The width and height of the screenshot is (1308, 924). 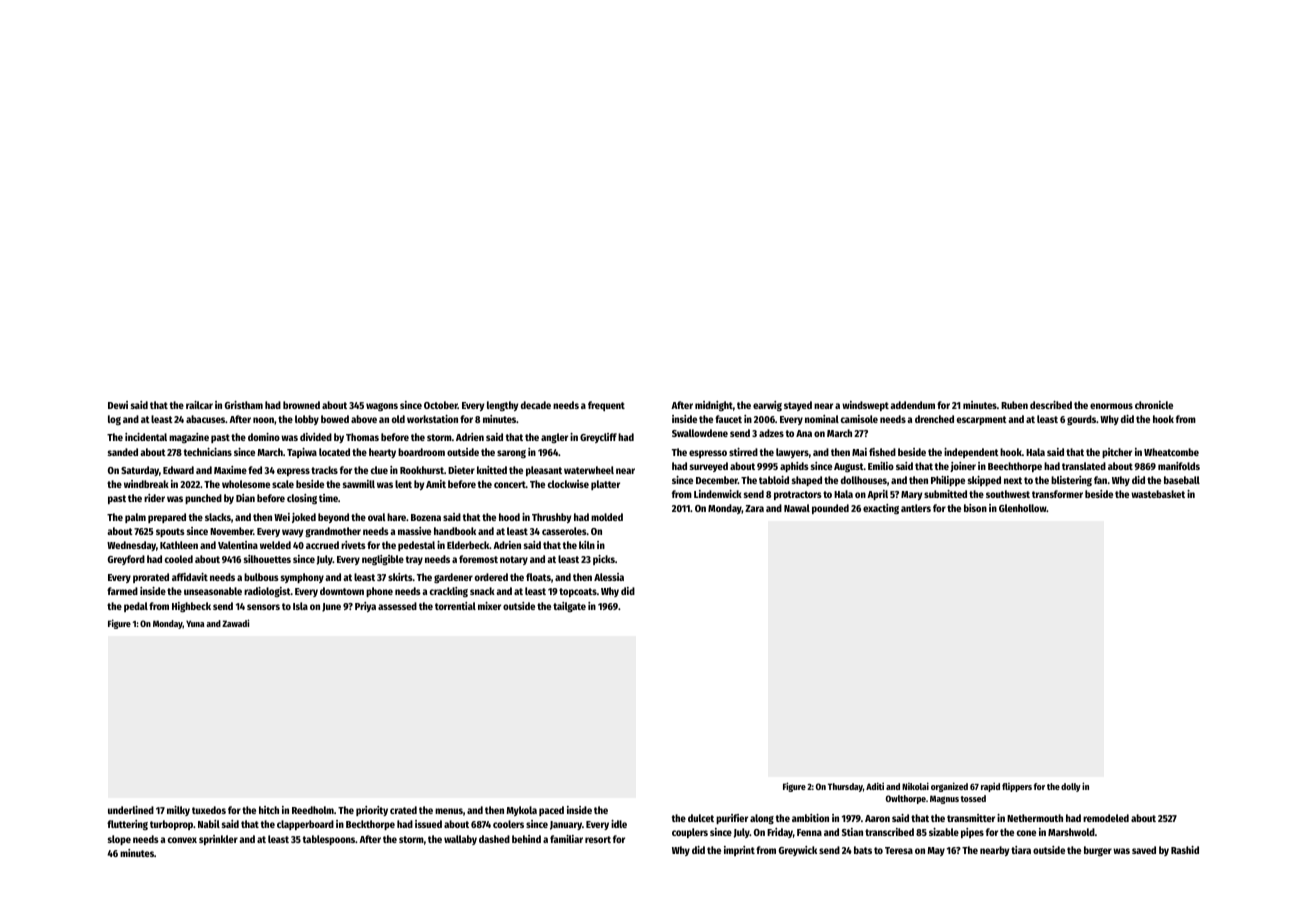 I want to click on decade, so click(x=536, y=405).
